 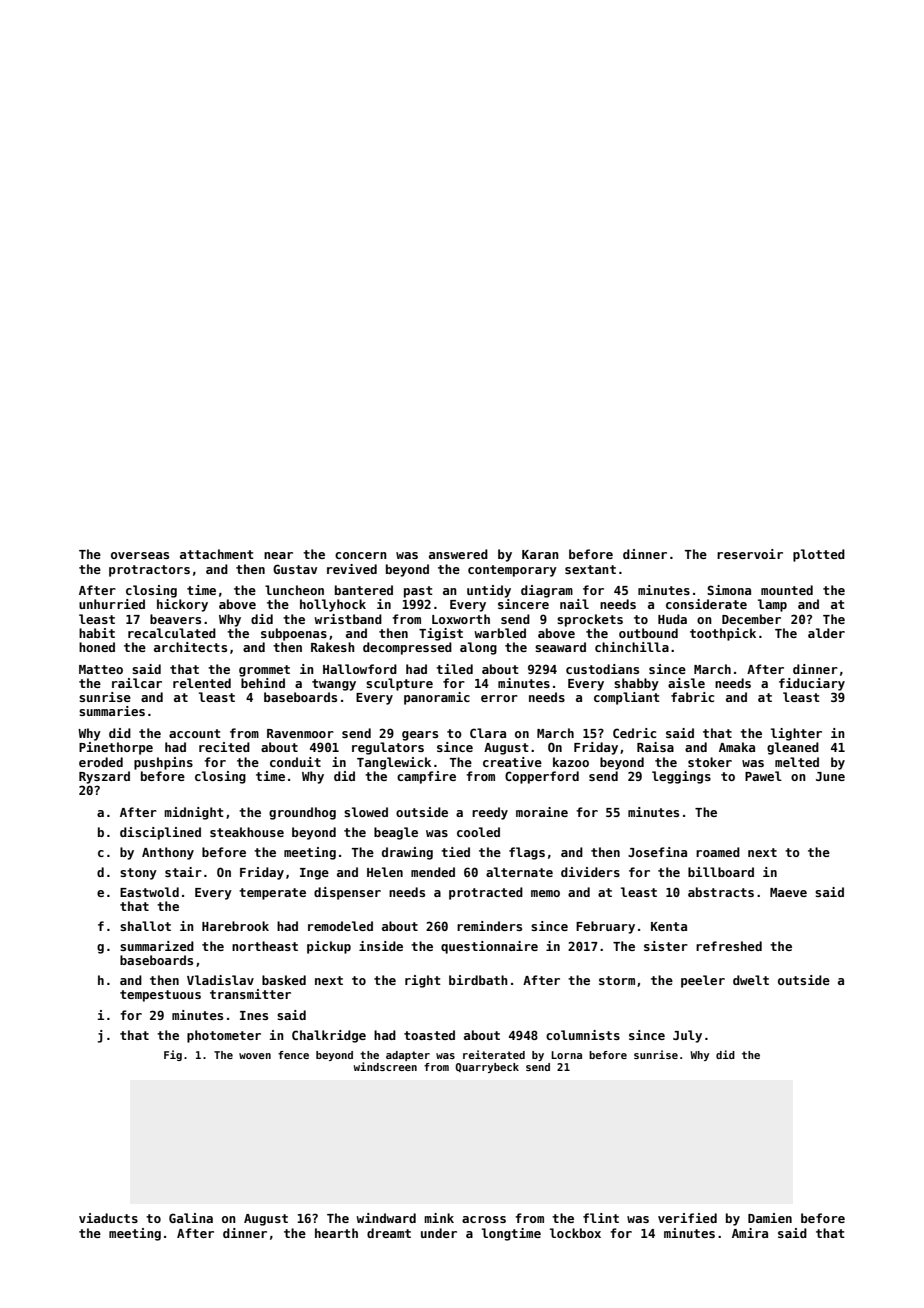 I want to click on refreshed, so click(x=729, y=946).
